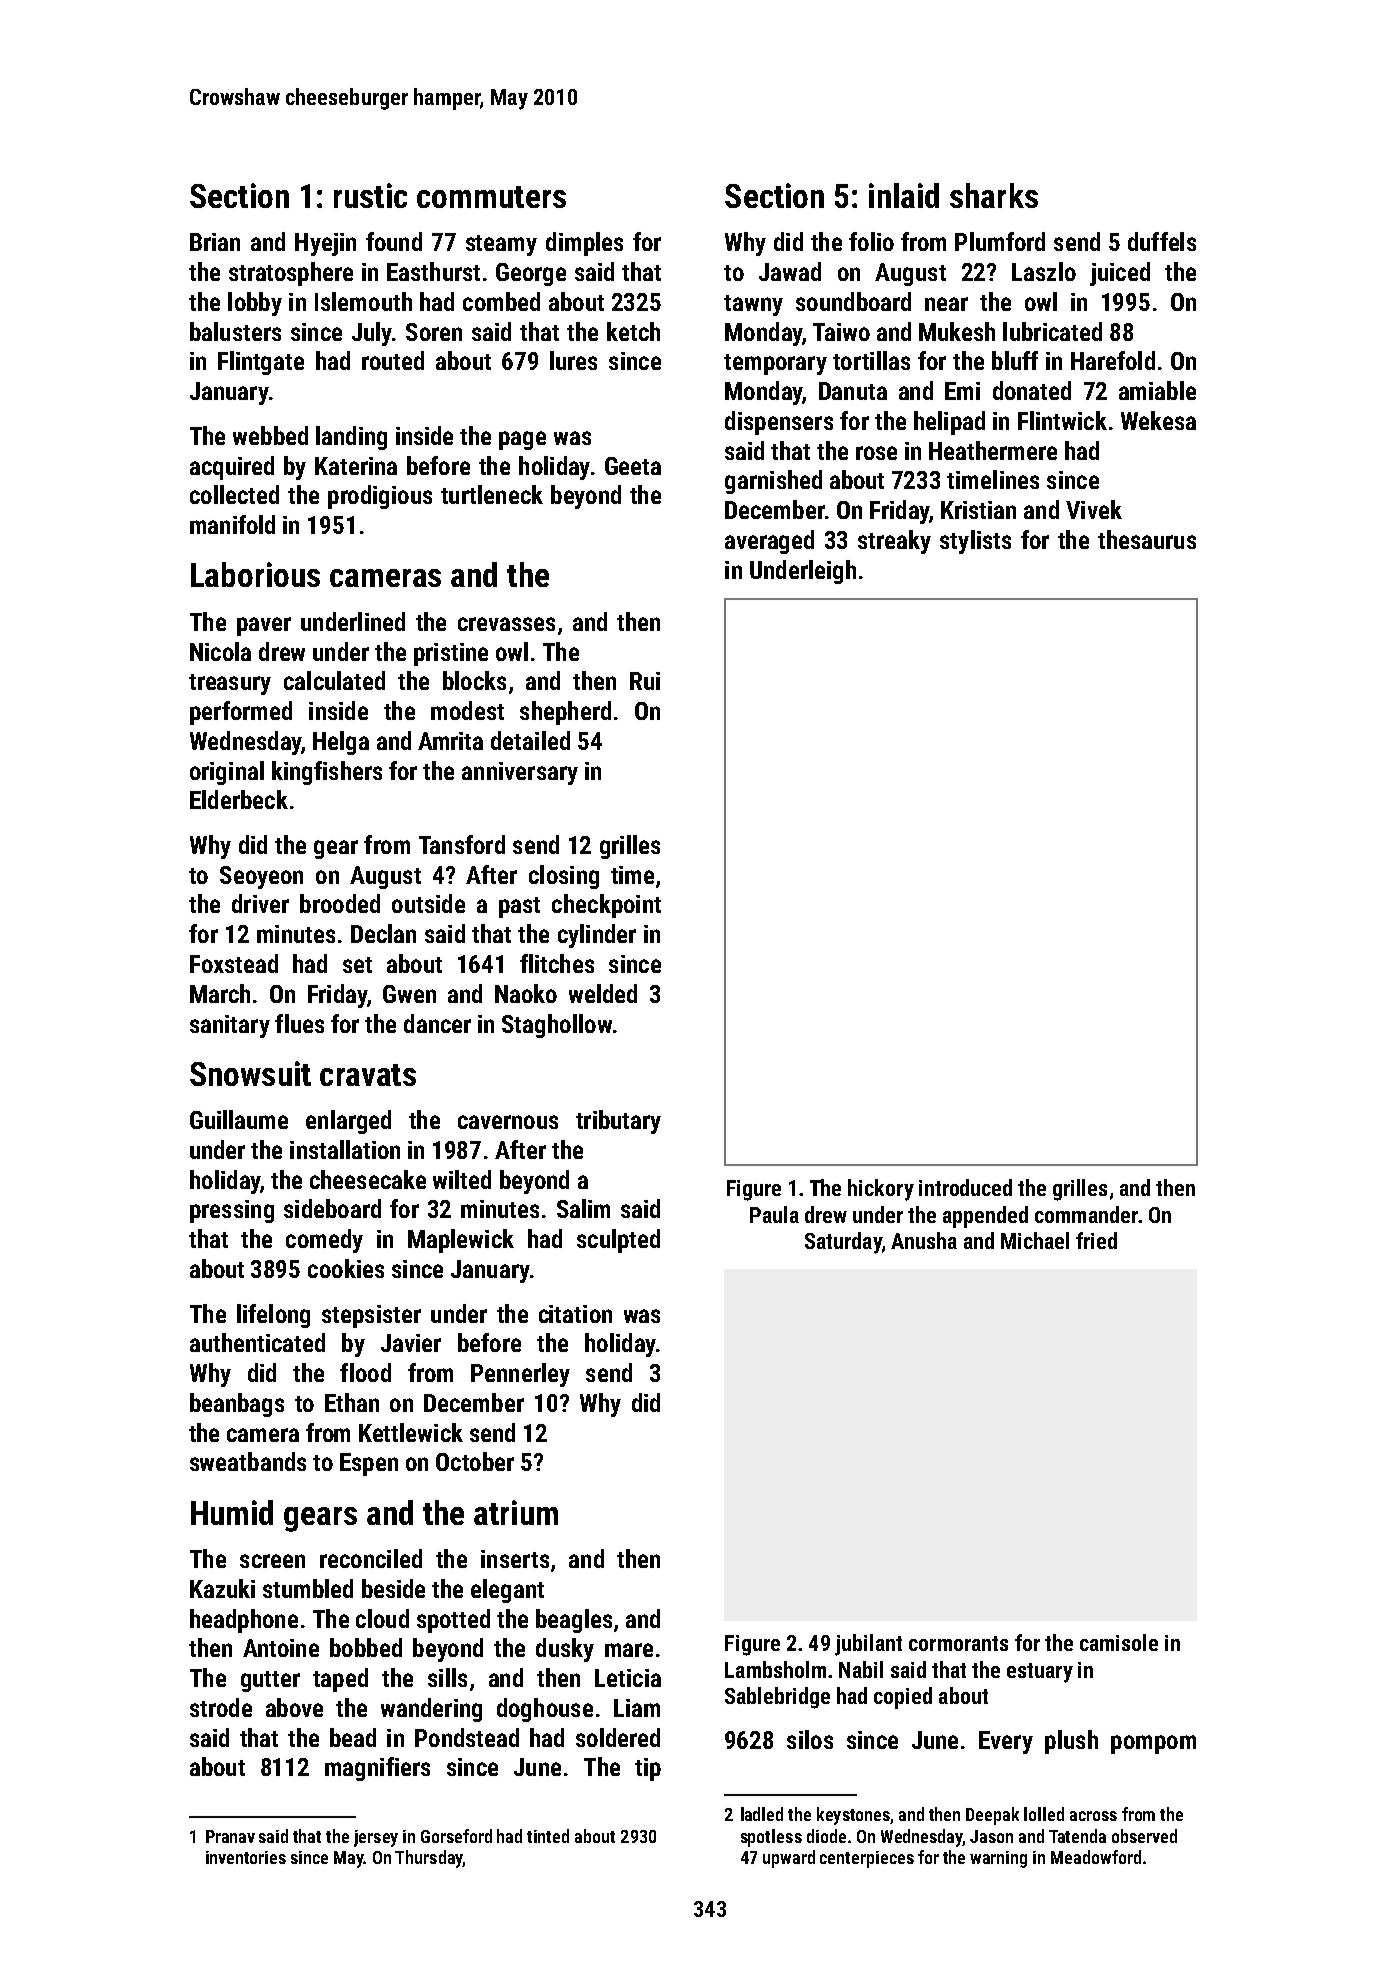 This image has height=1969, width=1386. Describe the element at coordinates (246, 1857) in the image. I see `inventories` at that location.
